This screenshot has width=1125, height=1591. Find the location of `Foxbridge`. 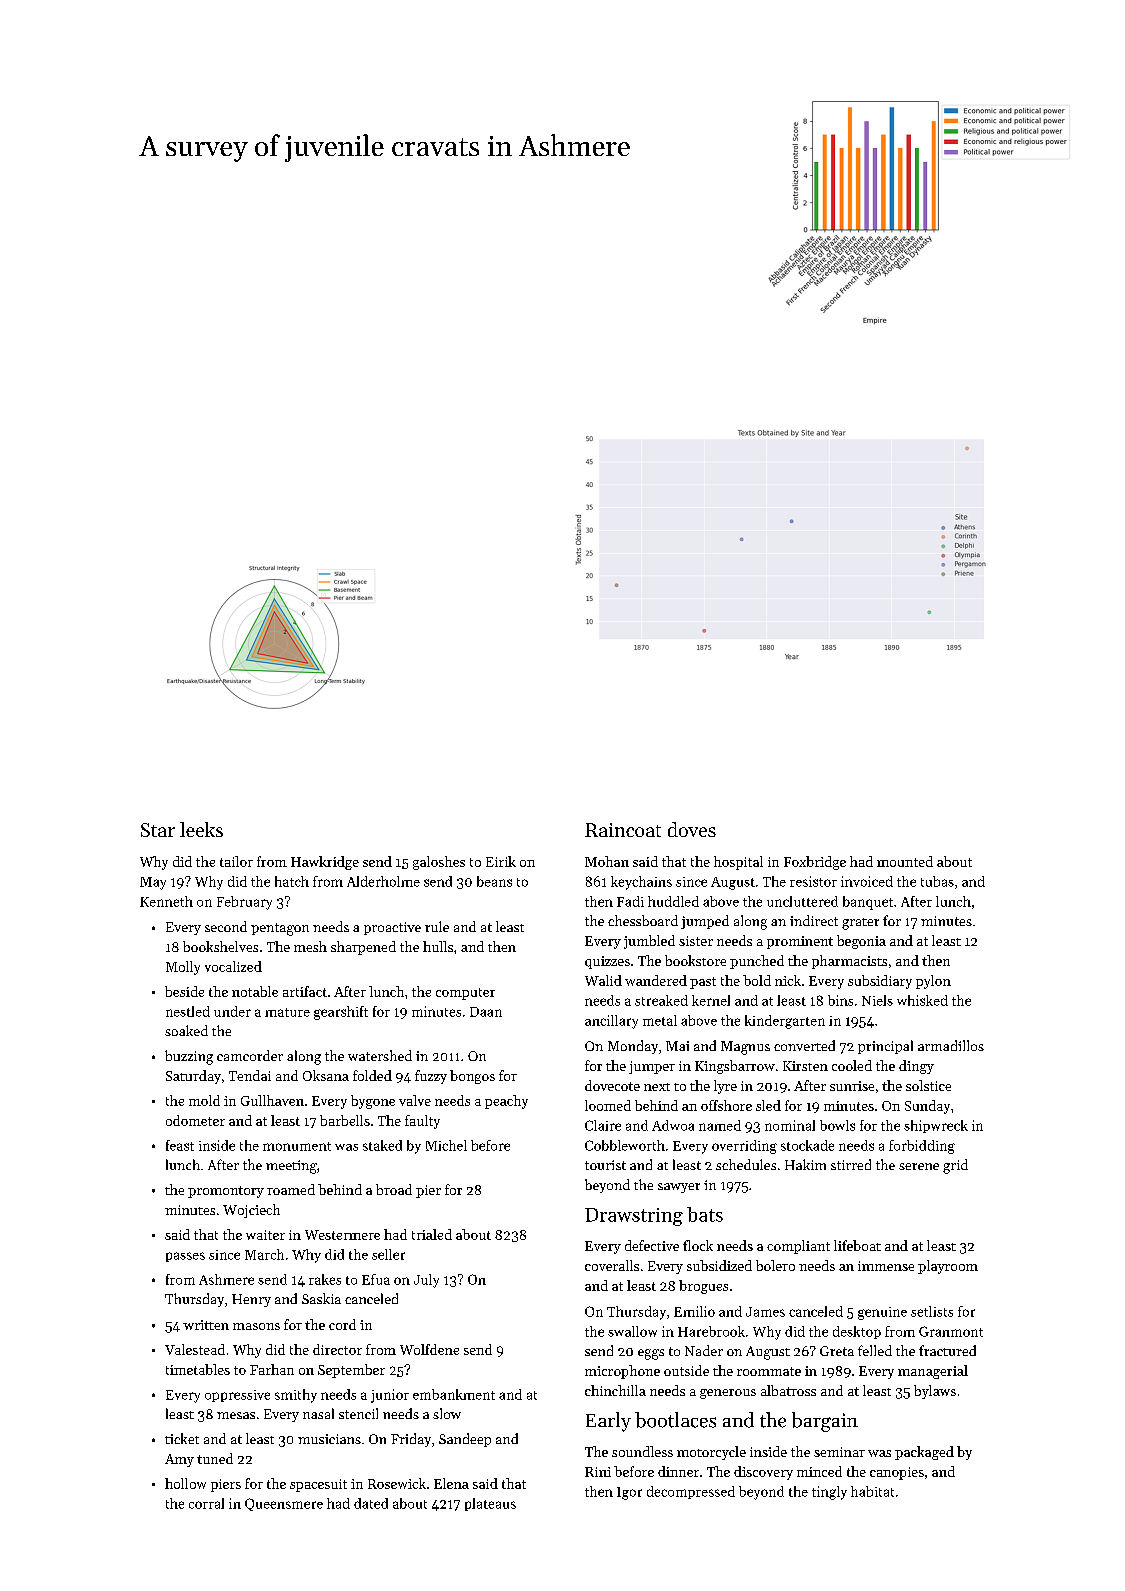

Foxbridge is located at coordinates (815, 863).
